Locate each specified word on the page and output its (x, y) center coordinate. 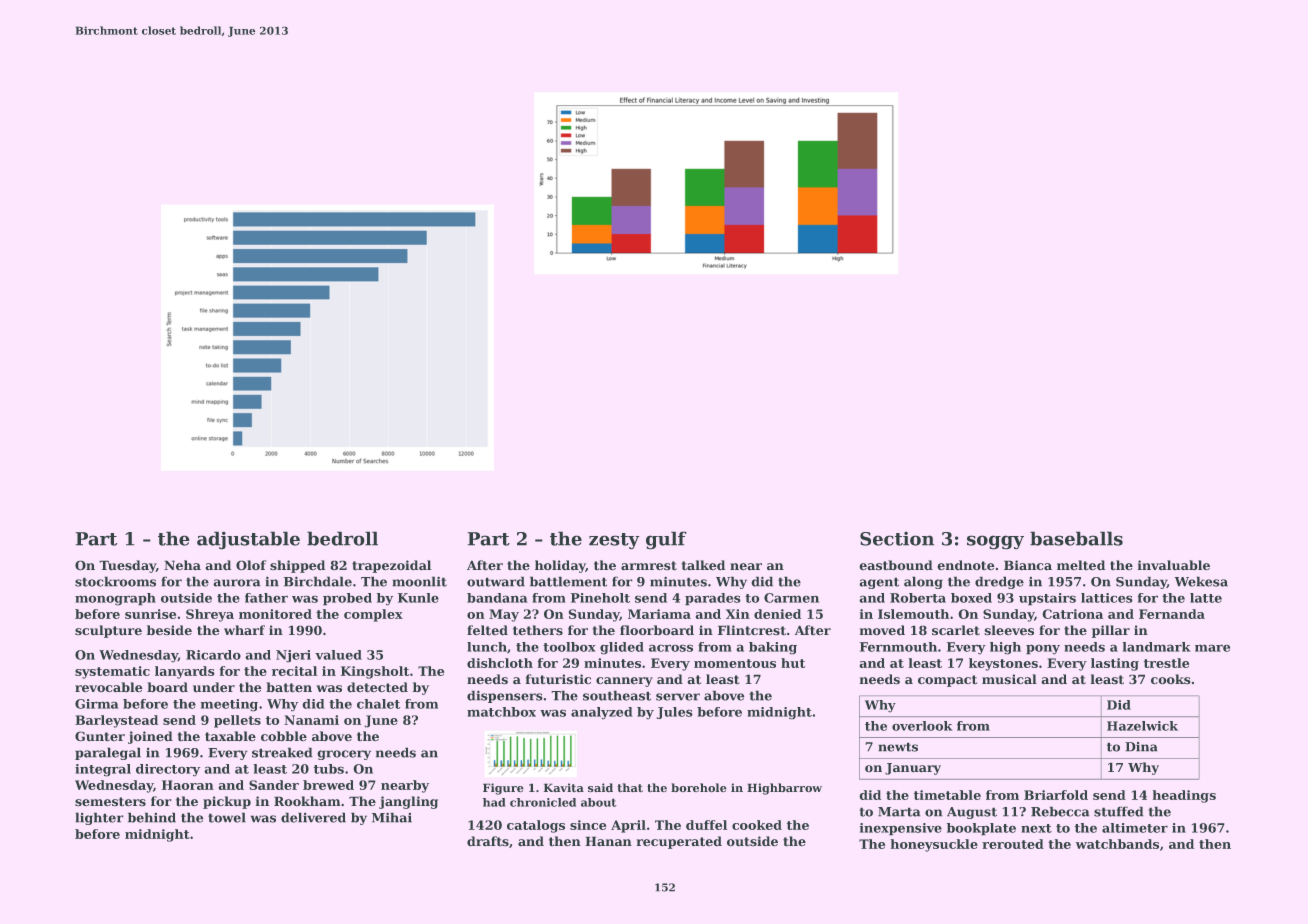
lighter (99, 819)
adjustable (248, 540)
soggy (995, 542)
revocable (108, 687)
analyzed (601, 713)
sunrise (150, 614)
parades (712, 599)
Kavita (564, 787)
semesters (110, 801)
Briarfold (1056, 795)
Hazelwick (1142, 726)
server (678, 697)
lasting (1115, 664)
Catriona (1073, 614)
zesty (614, 541)
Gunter (100, 736)
